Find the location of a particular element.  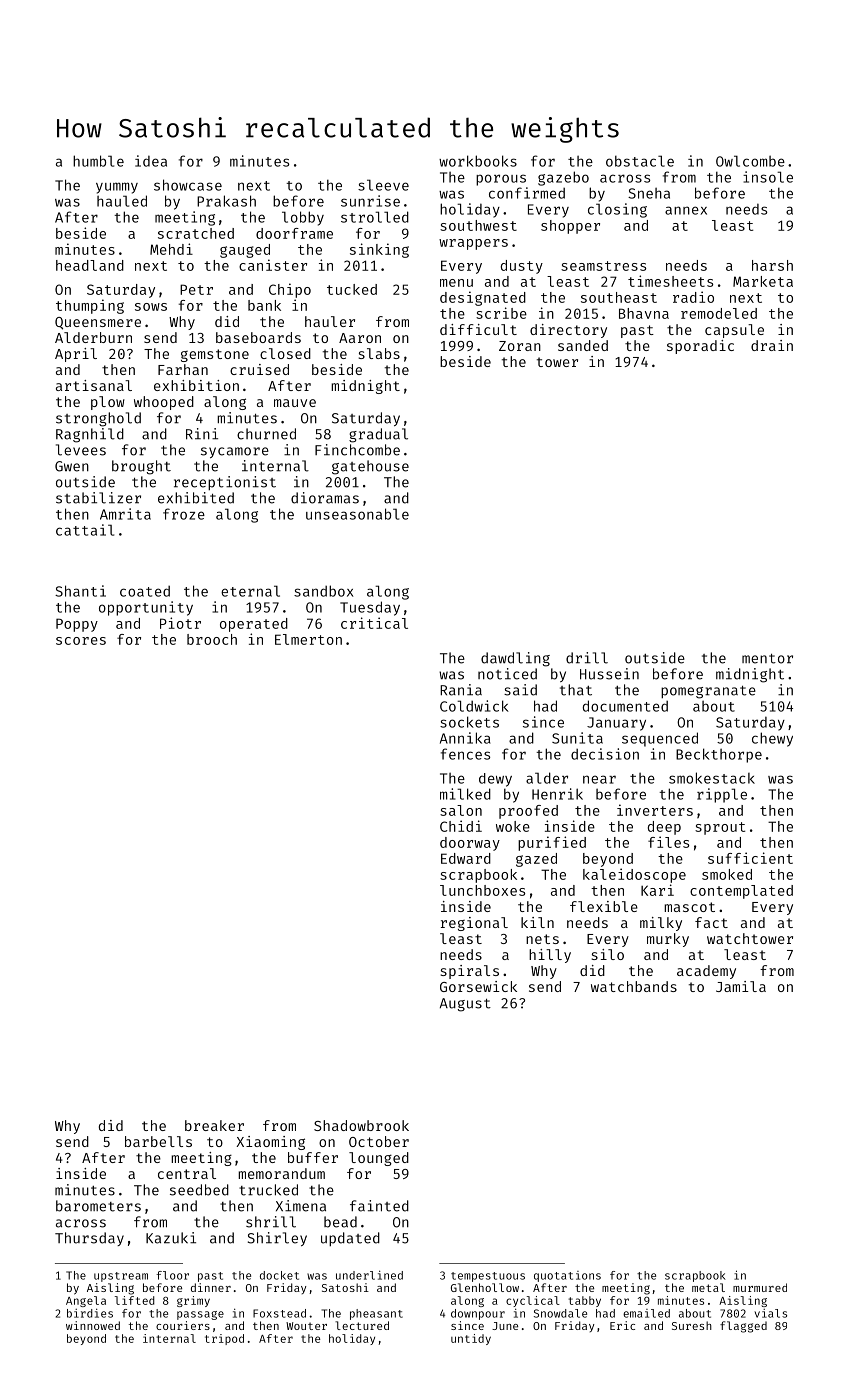

Owlcombe is located at coordinates (750, 161).
